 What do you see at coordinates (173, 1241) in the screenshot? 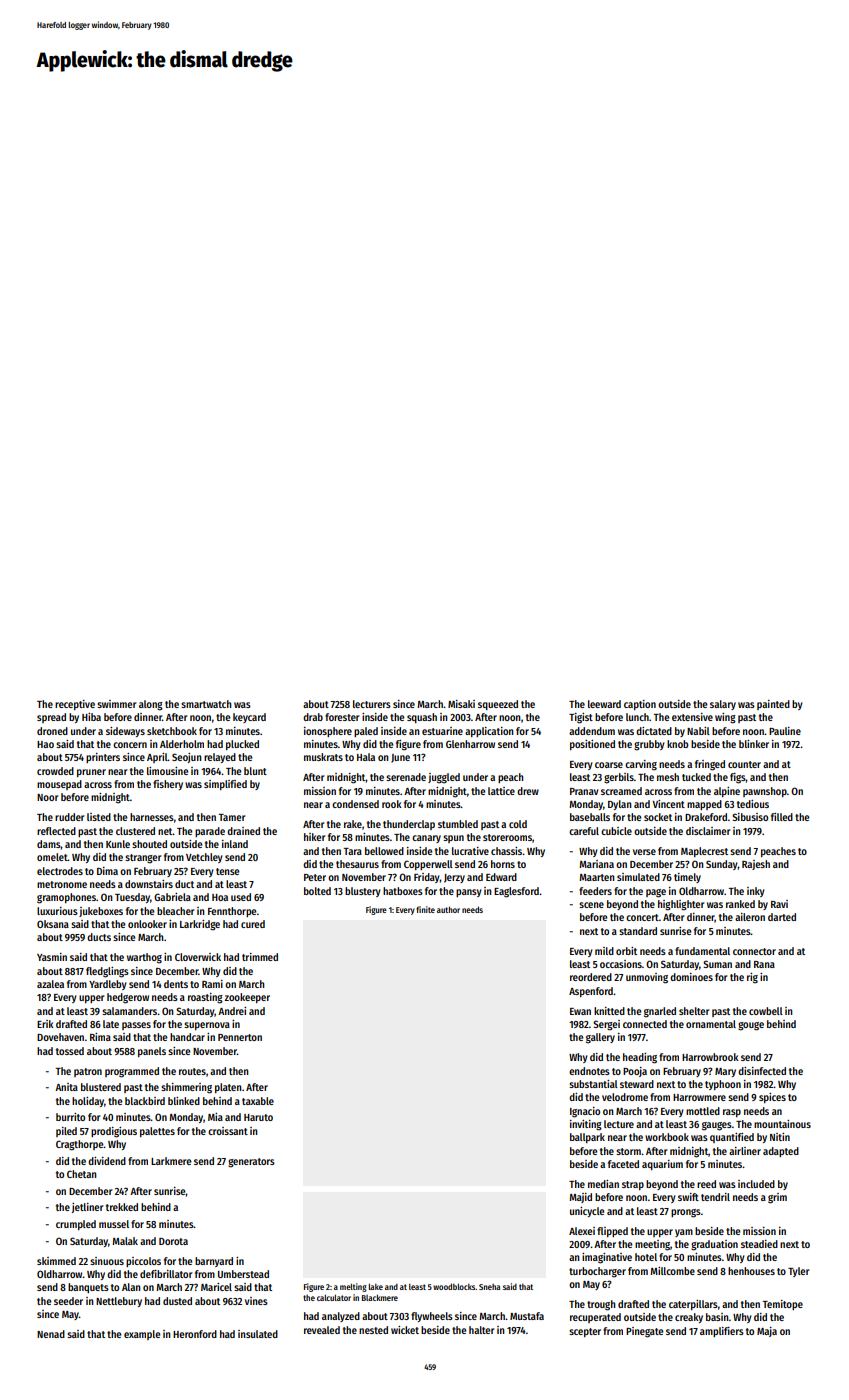
I see `Dorota` at bounding box center [173, 1241].
